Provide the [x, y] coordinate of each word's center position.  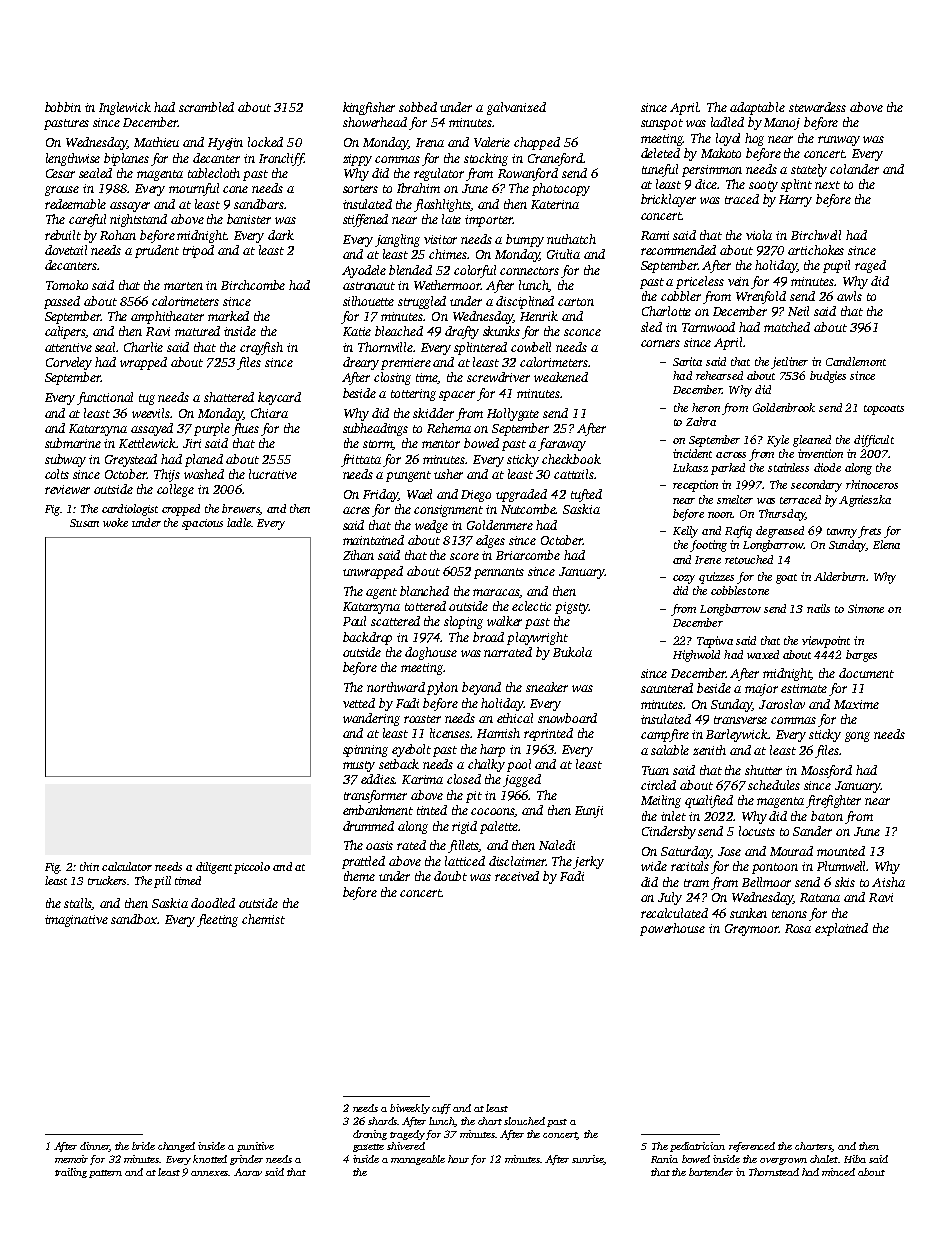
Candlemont [856, 361]
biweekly [410, 1109]
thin [89, 866]
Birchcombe [253, 285]
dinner [95, 1147]
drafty [462, 332]
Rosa [798, 928]
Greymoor [751, 930]
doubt [450, 876]
